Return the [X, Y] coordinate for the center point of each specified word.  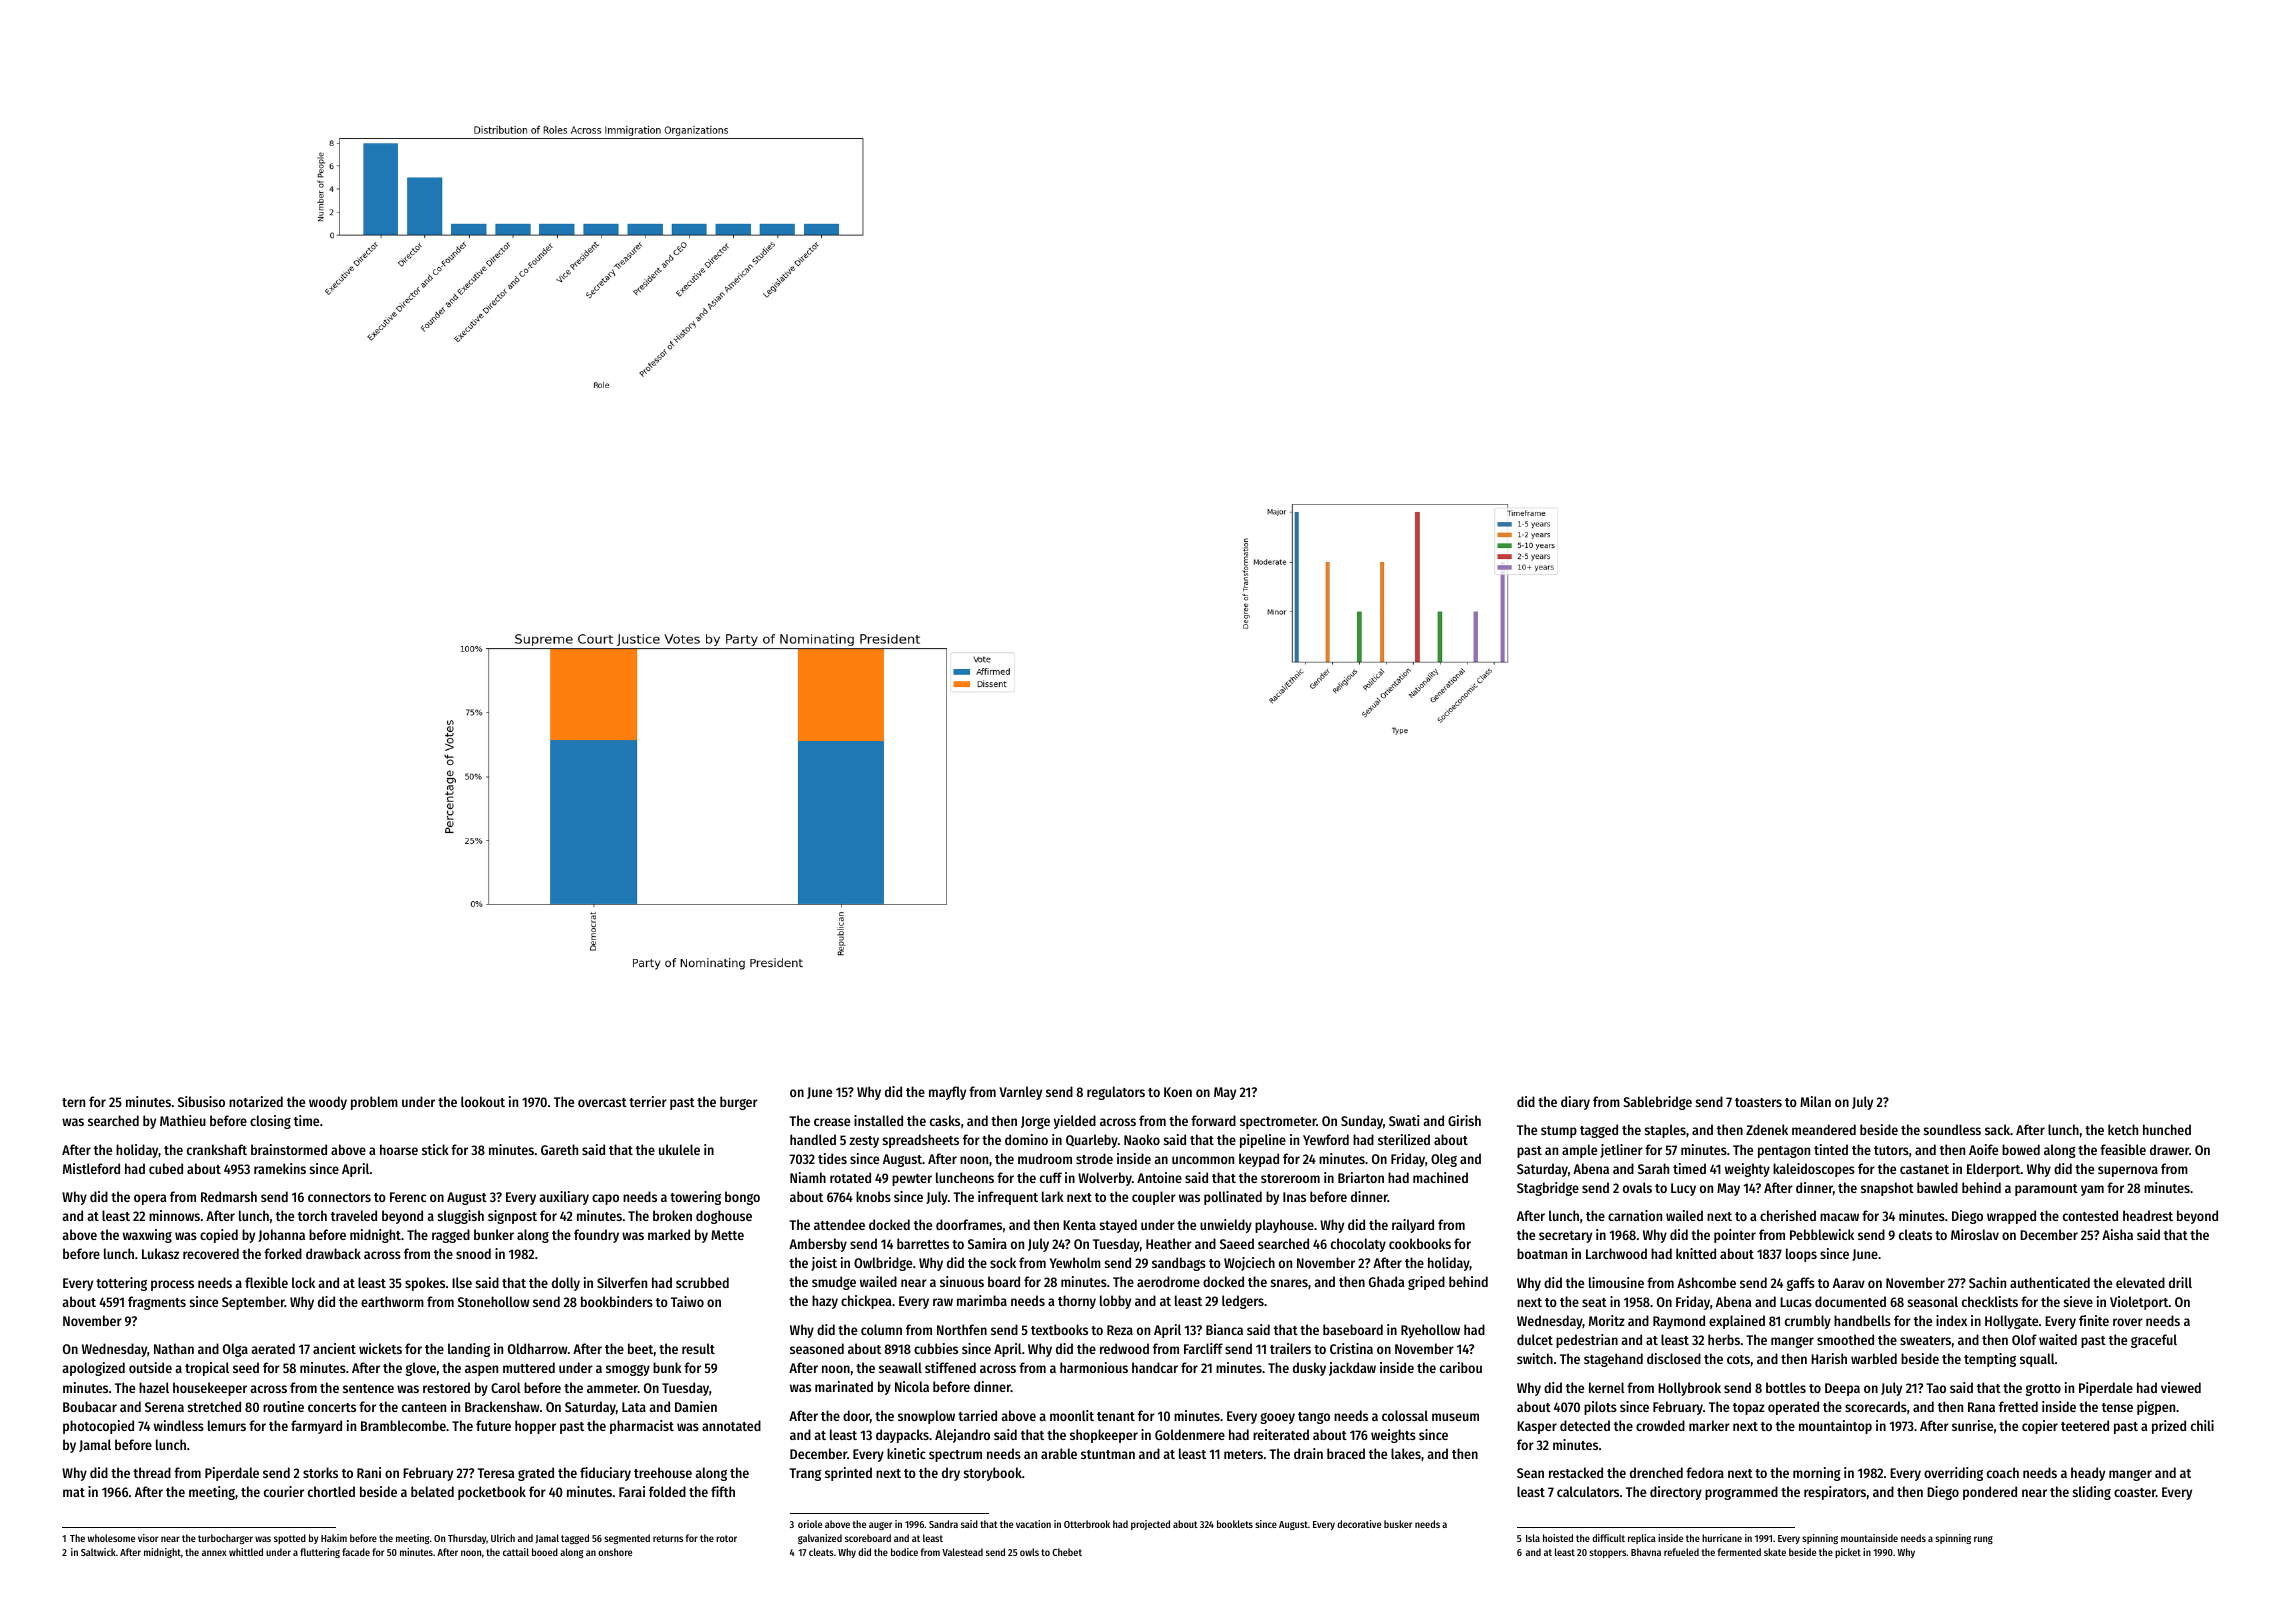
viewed [2181, 1387]
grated [536, 1474]
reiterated [1281, 1434]
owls [1029, 1552]
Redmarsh [229, 1196]
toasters [1758, 1102]
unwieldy [1226, 1226]
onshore [615, 1552]
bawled [1937, 1187]
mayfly [947, 1093]
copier [2040, 1427]
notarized [256, 1101]
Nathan [174, 1348]
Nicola [912, 1386]
